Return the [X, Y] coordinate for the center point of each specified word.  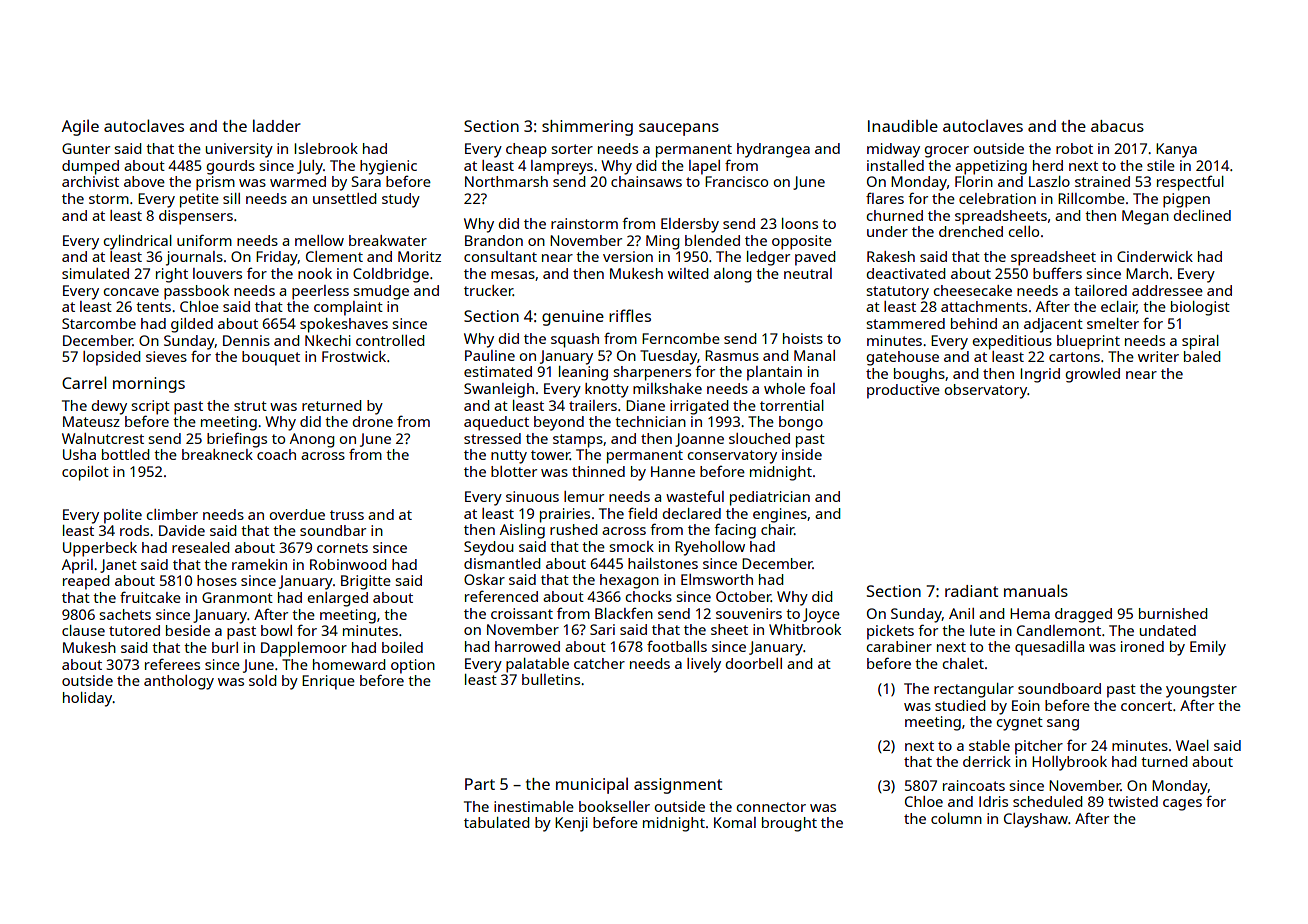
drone [372, 421]
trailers [593, 405]
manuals [1036, 590]
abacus [1117, 126]
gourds [230, 167]
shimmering [587, 128]
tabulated [497, 822]
